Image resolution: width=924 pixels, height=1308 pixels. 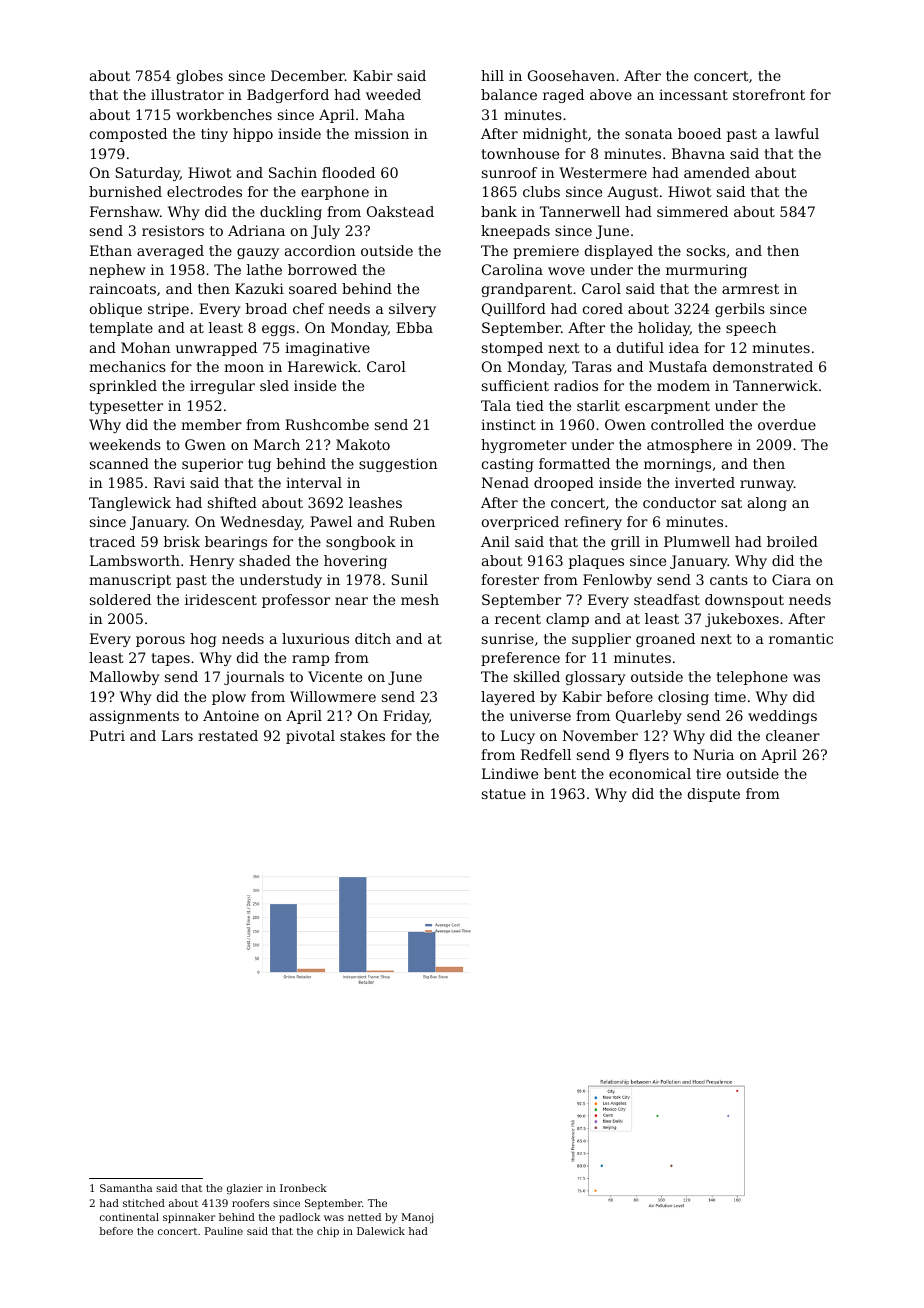 What do you see at coordinates (129, 1217) in the screenshot?
I see `continental` at bounding box center [129, 1217].
